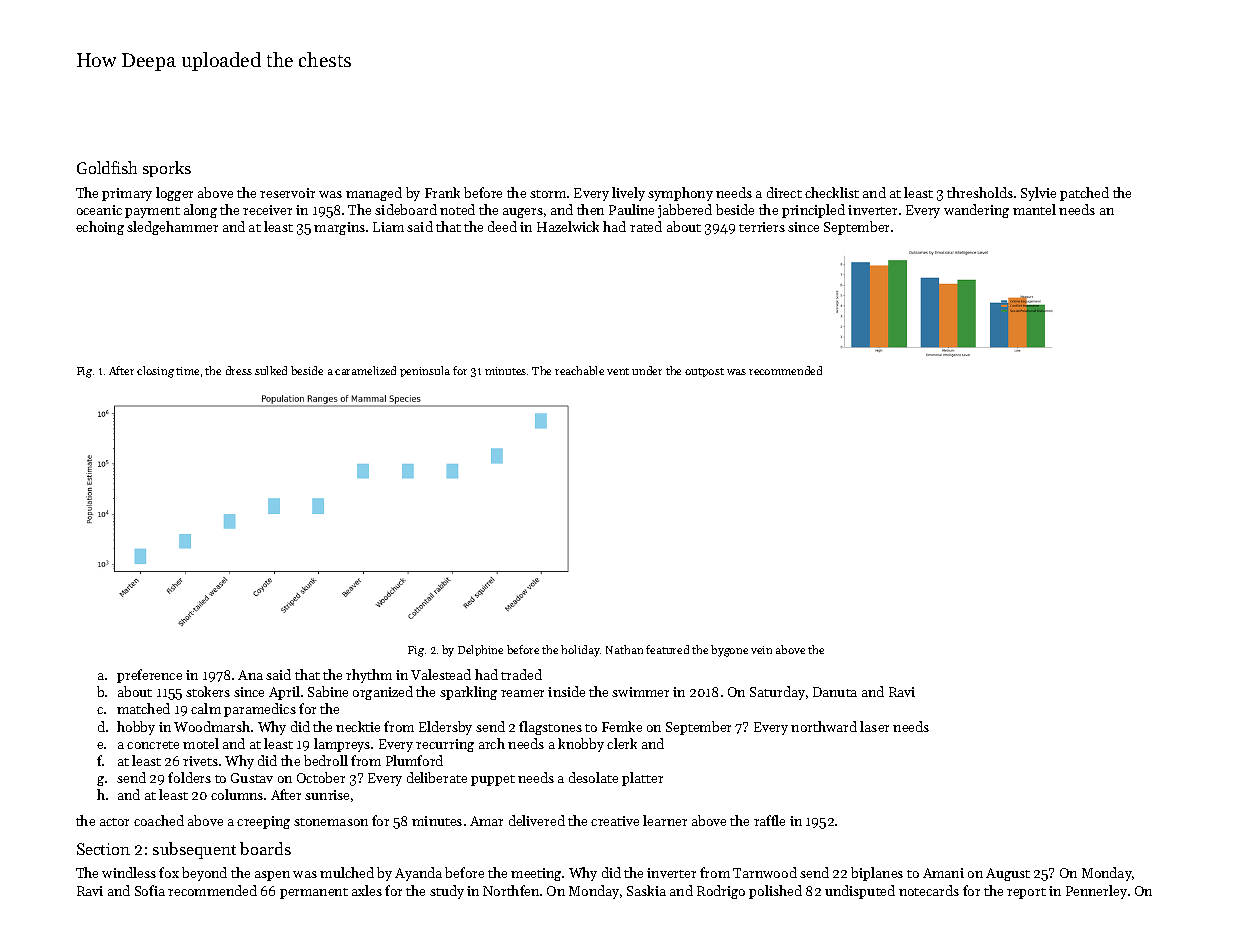 Image resolution: width=1233 pixels, height=952 pixels. Describe the element at coordinates (425, 371) in the screenshot. I see `peninsula` at that location.
